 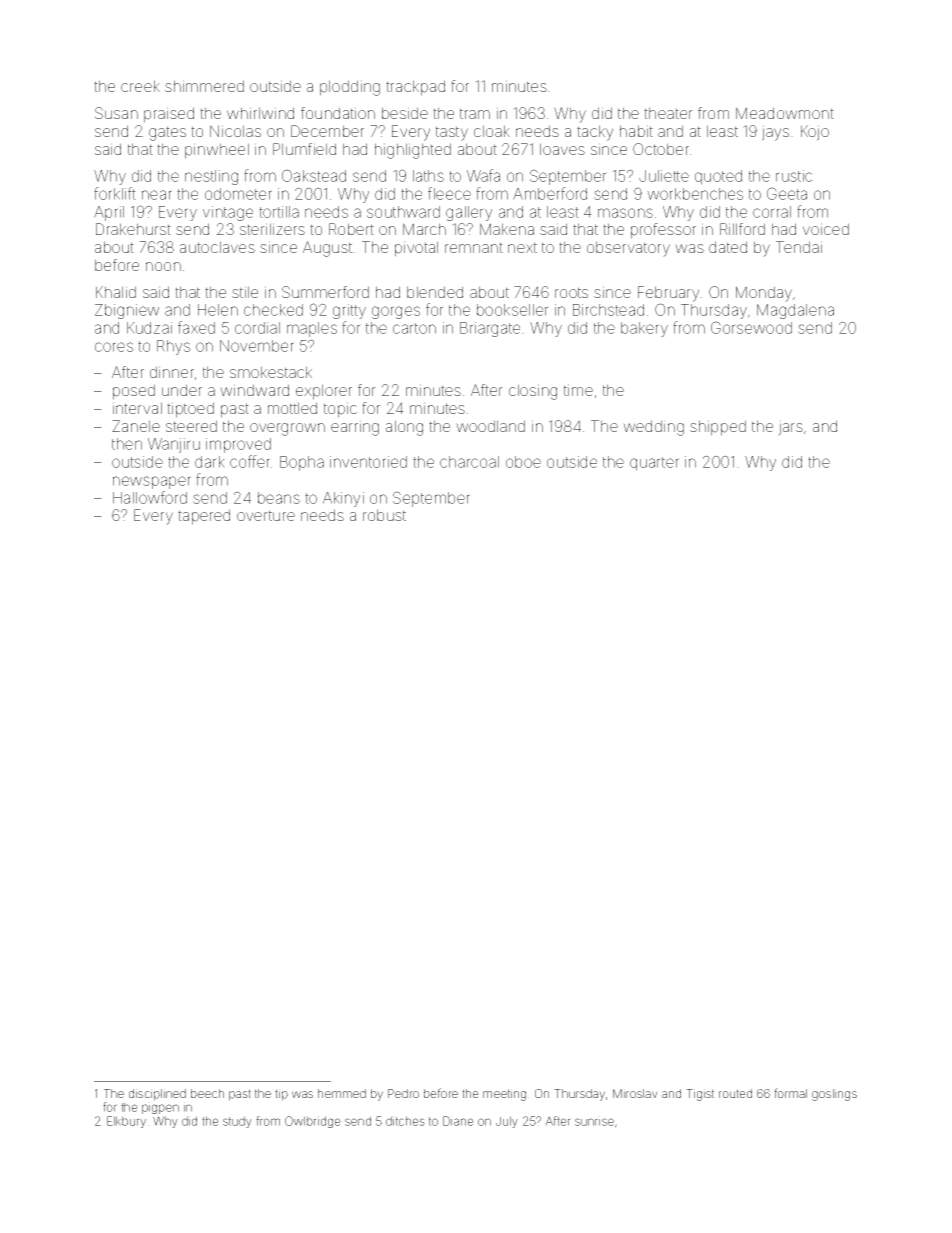 I want to click on oboe, so click(x=523, y=462).
